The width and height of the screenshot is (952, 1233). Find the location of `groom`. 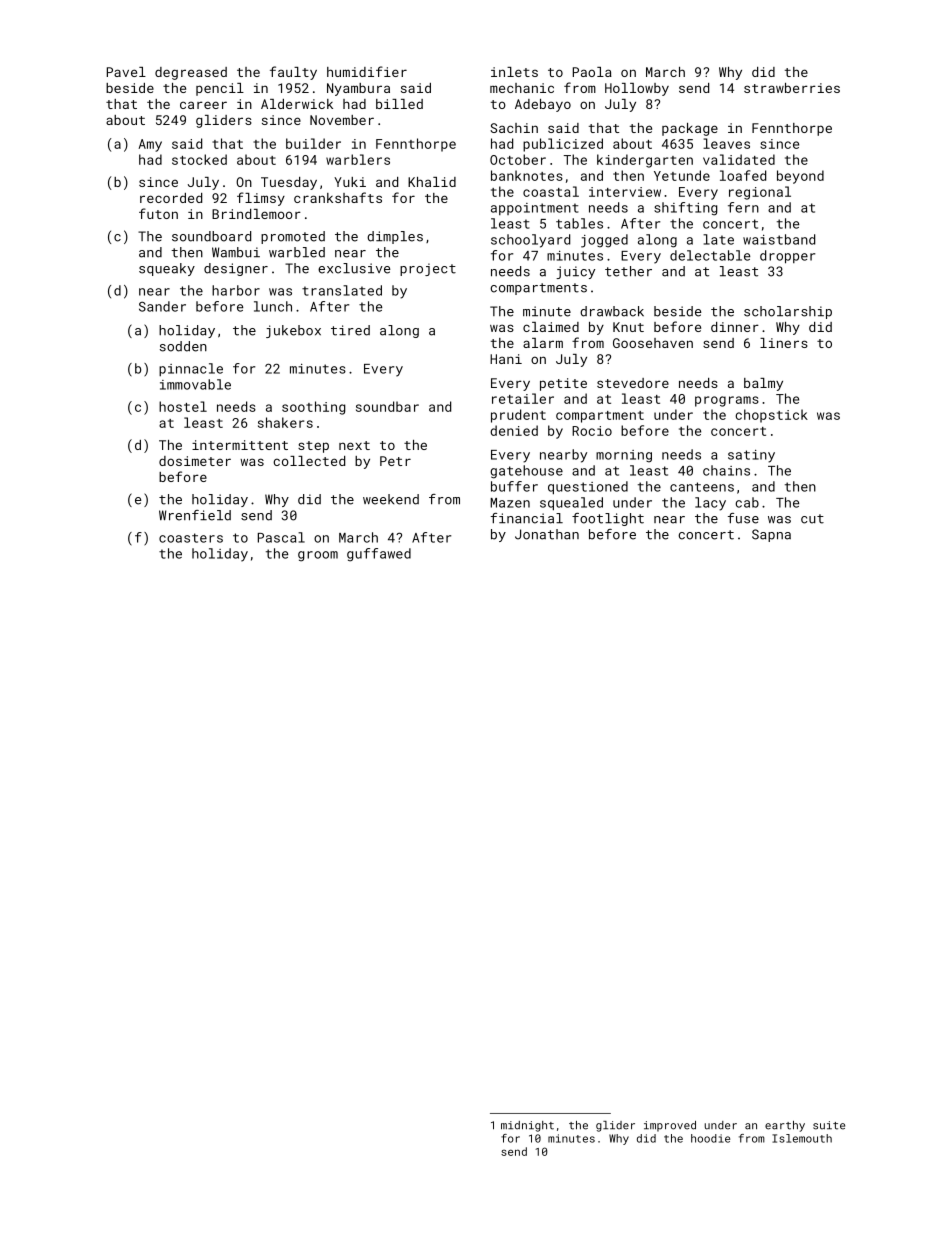

groom is located at coordinates (318, 556).
